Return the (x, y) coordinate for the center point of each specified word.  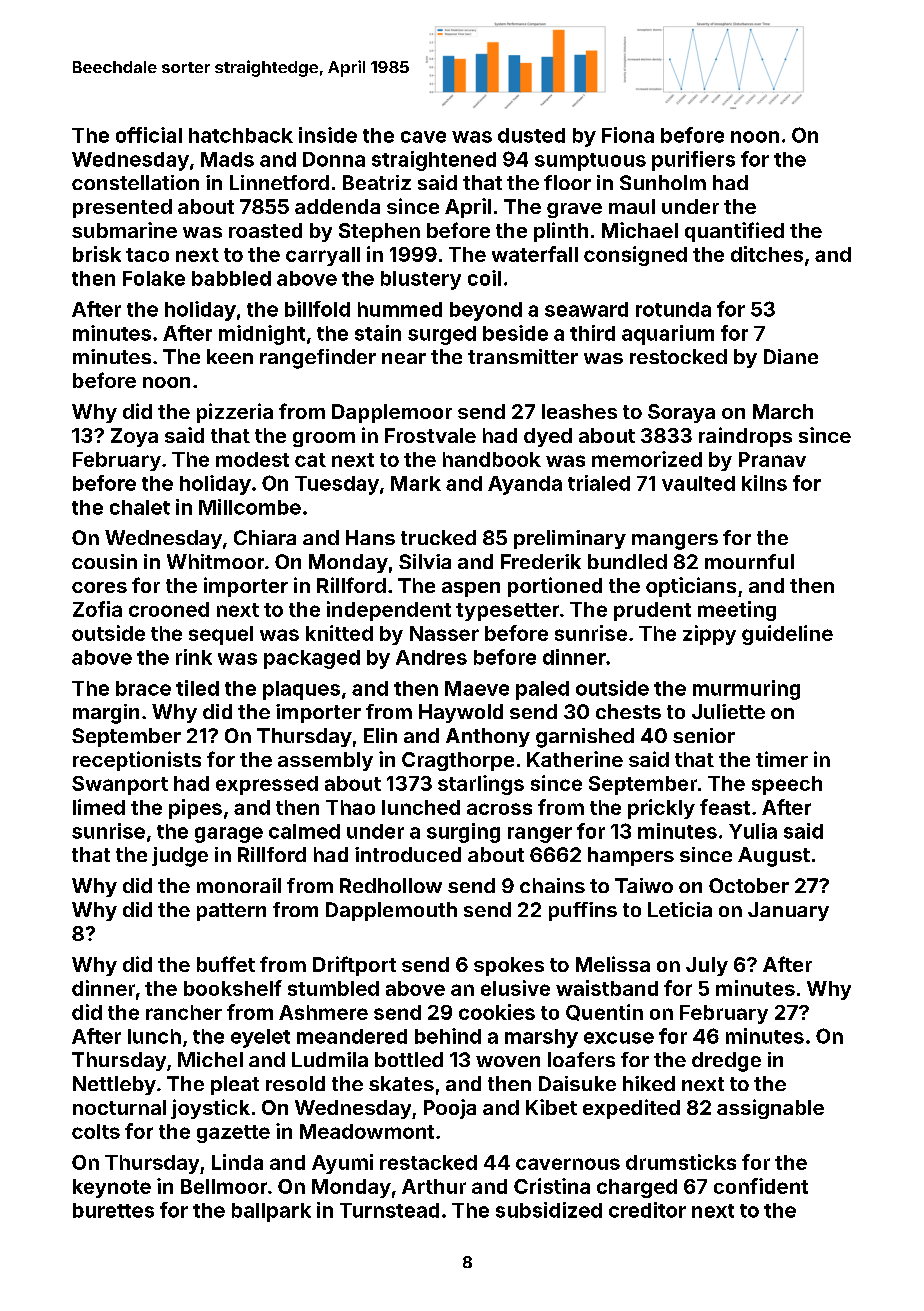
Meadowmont (367, 1131)
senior (704, 735)
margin (106, 714)
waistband (607, 988)
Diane (791, 356)
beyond (486, 311)
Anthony (488, 737)
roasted (265, 230)
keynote (112, 1188)
